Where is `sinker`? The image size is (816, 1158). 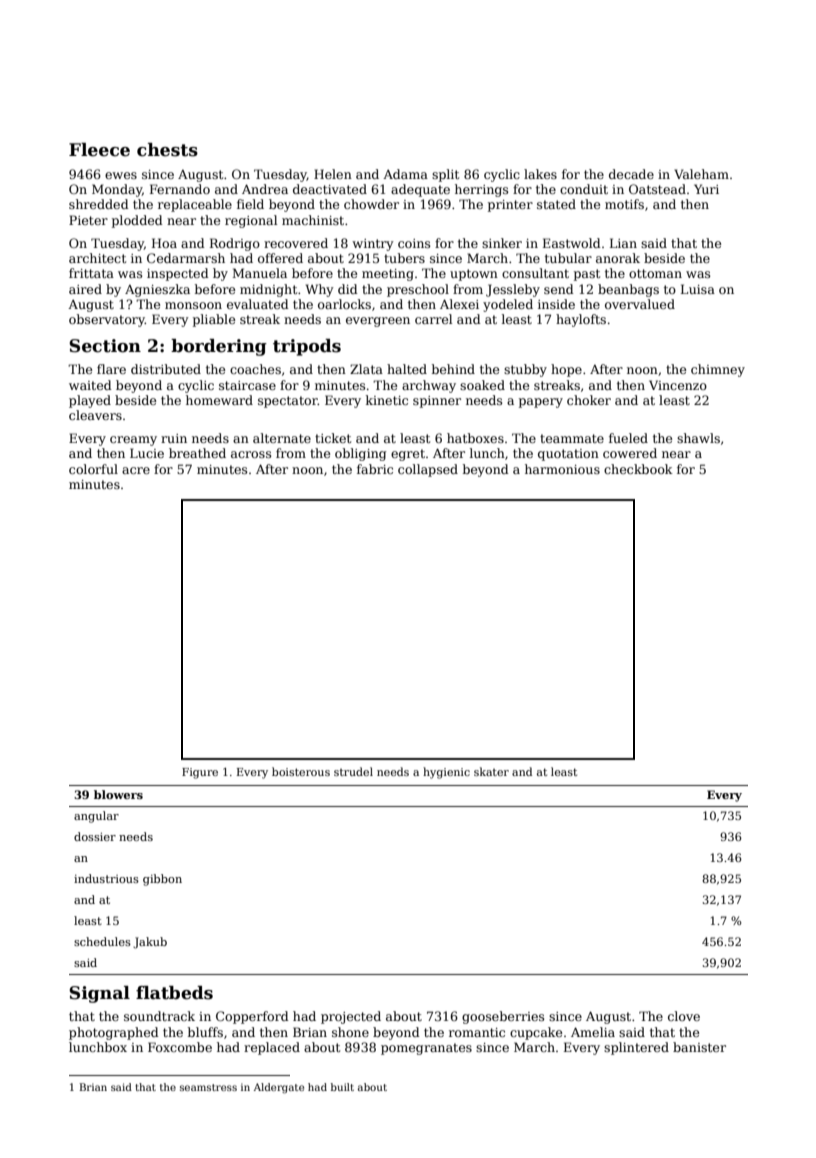
sinker is located at coordinates (502, 243).
